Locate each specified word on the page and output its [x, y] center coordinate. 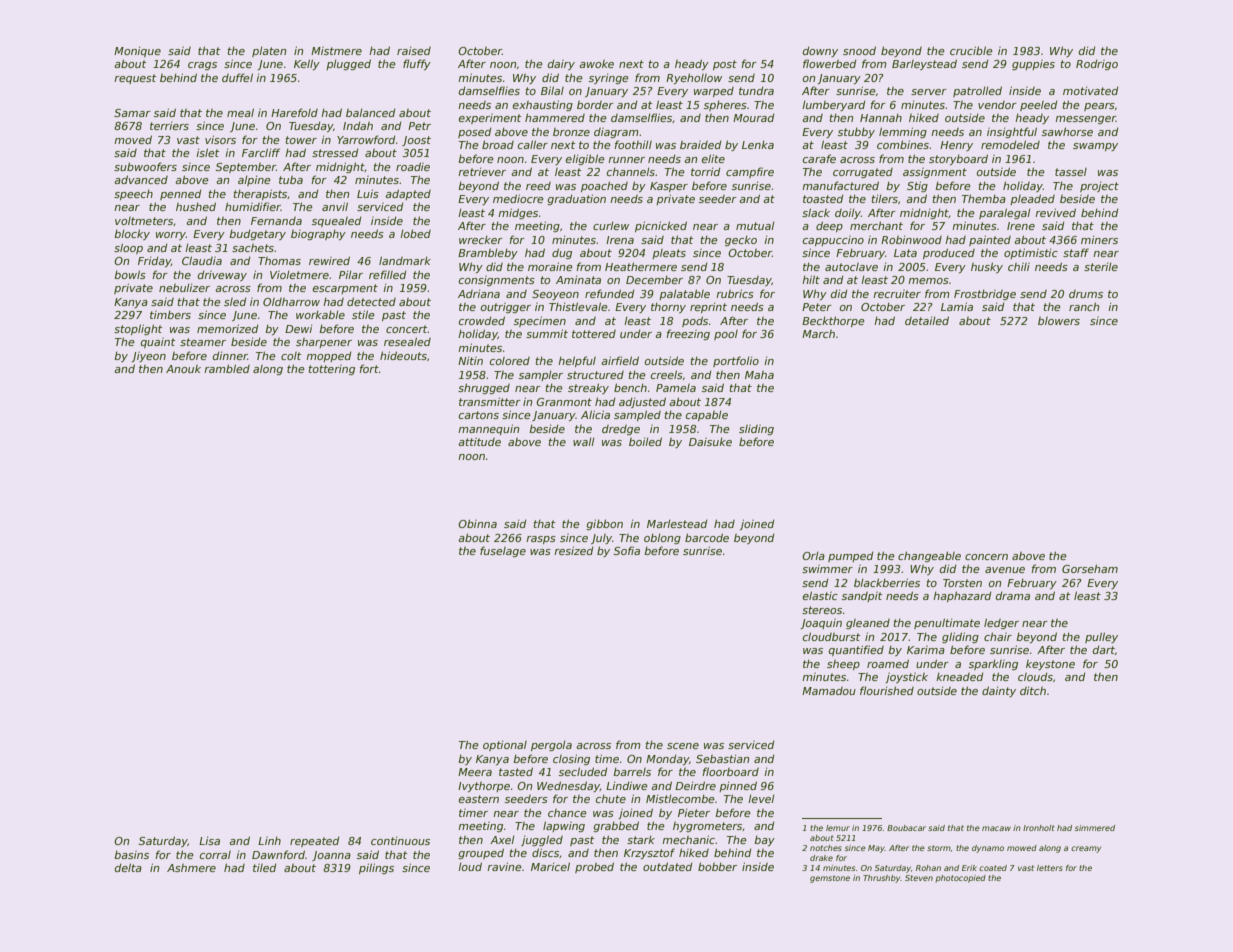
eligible [585, 159]
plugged [348, 64]
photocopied [961, 879]
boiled [645, 441]
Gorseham [1090, 568]
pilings [376, 868]
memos [928, 281]
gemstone [830, 879]
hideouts [403, 355]
